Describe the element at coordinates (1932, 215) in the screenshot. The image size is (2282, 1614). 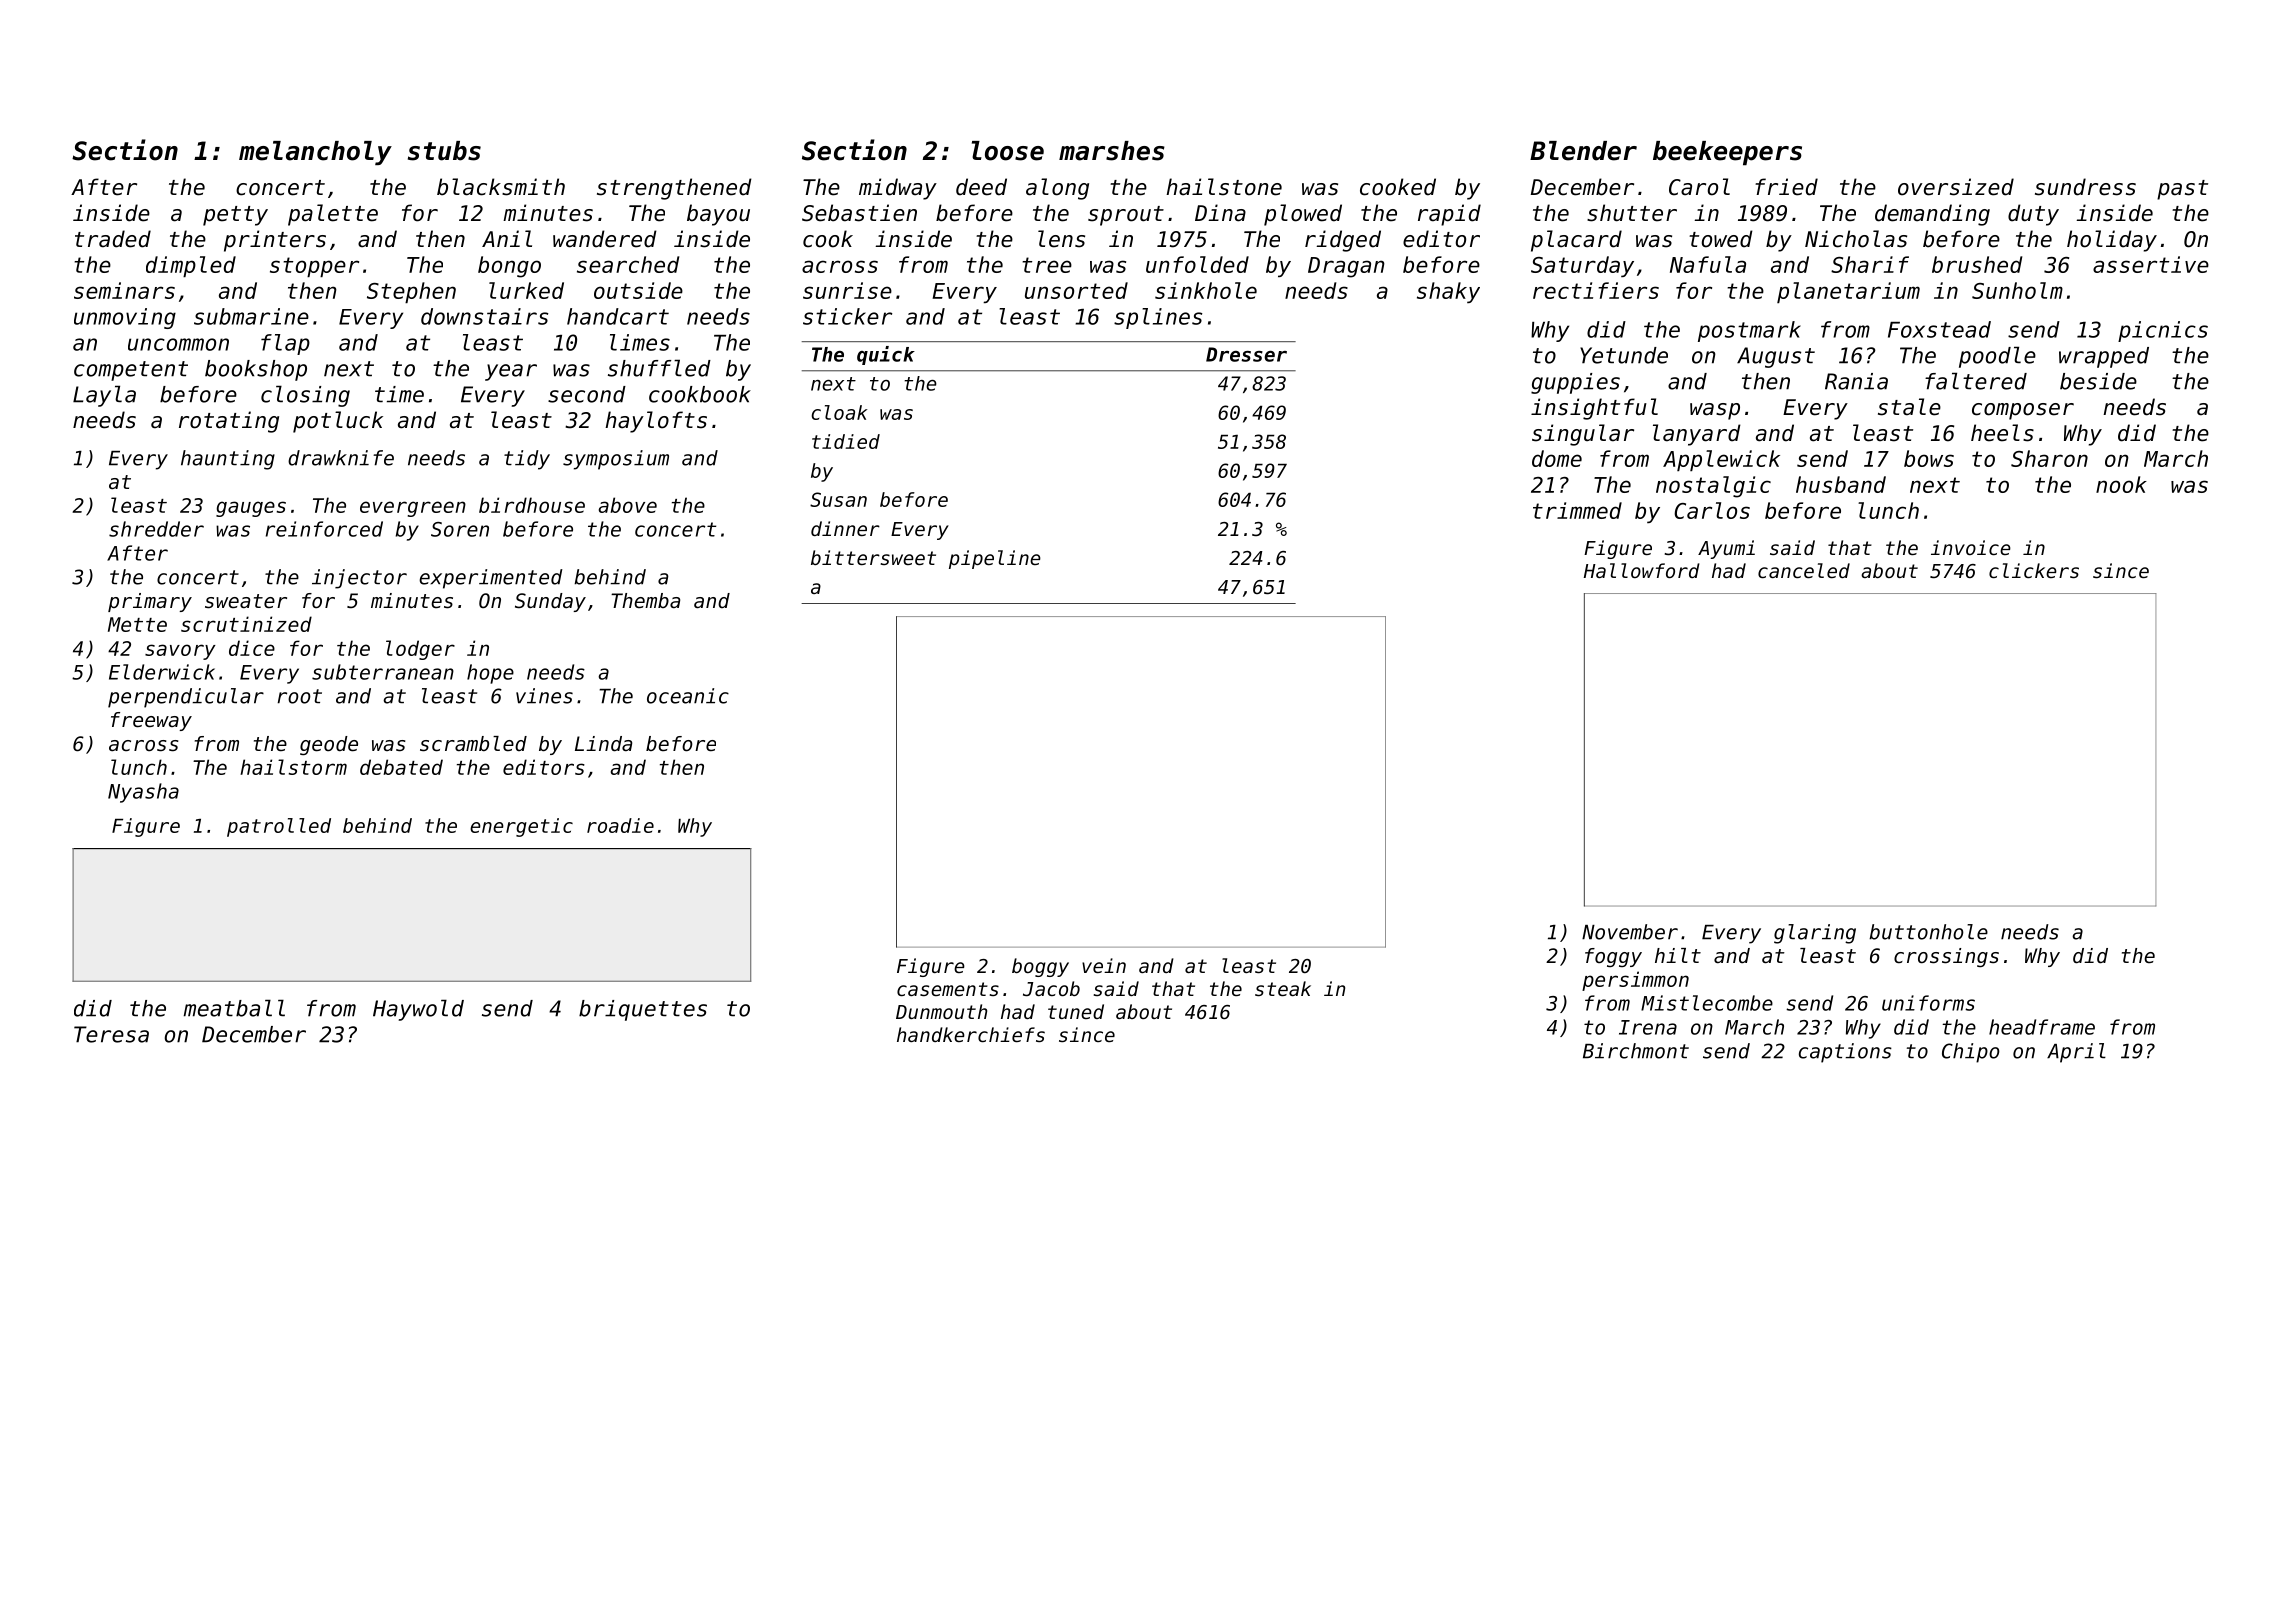
I see `demanding` at that location.
